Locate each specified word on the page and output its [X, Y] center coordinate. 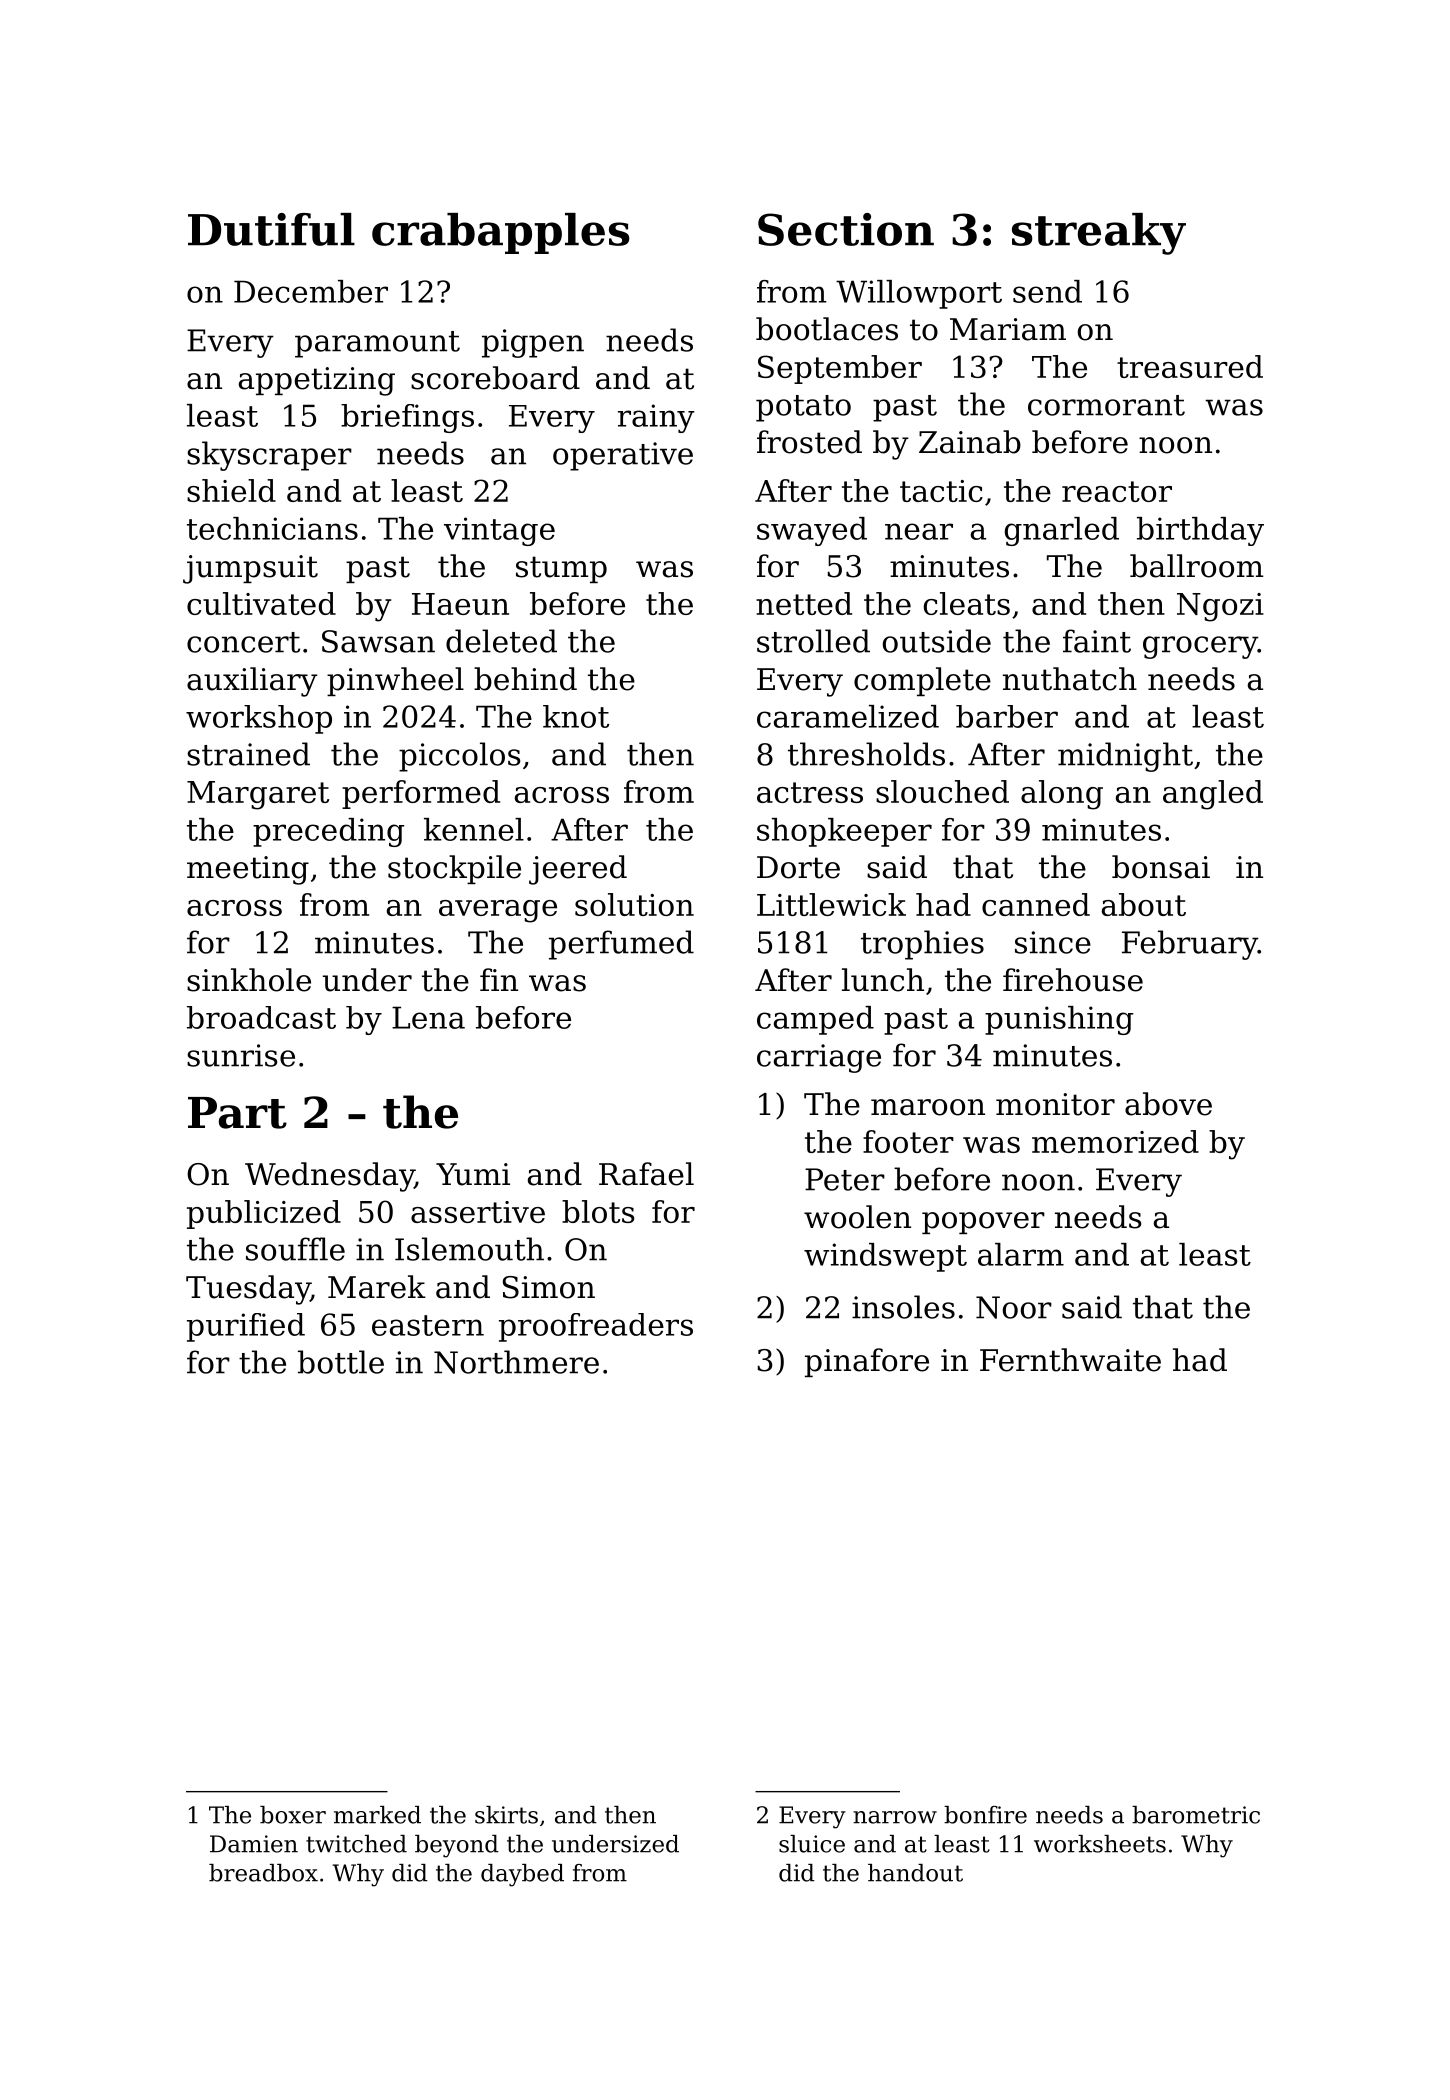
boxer [293, 1815]
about [1144, 904]
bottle [341, 1362]
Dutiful [271, 229]
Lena [428, 1017]
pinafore [867, 1362]
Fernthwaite [1070, 1360]
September [840, 369]
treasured [1190, 366]
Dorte [798, 867]
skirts [506, 1815]
